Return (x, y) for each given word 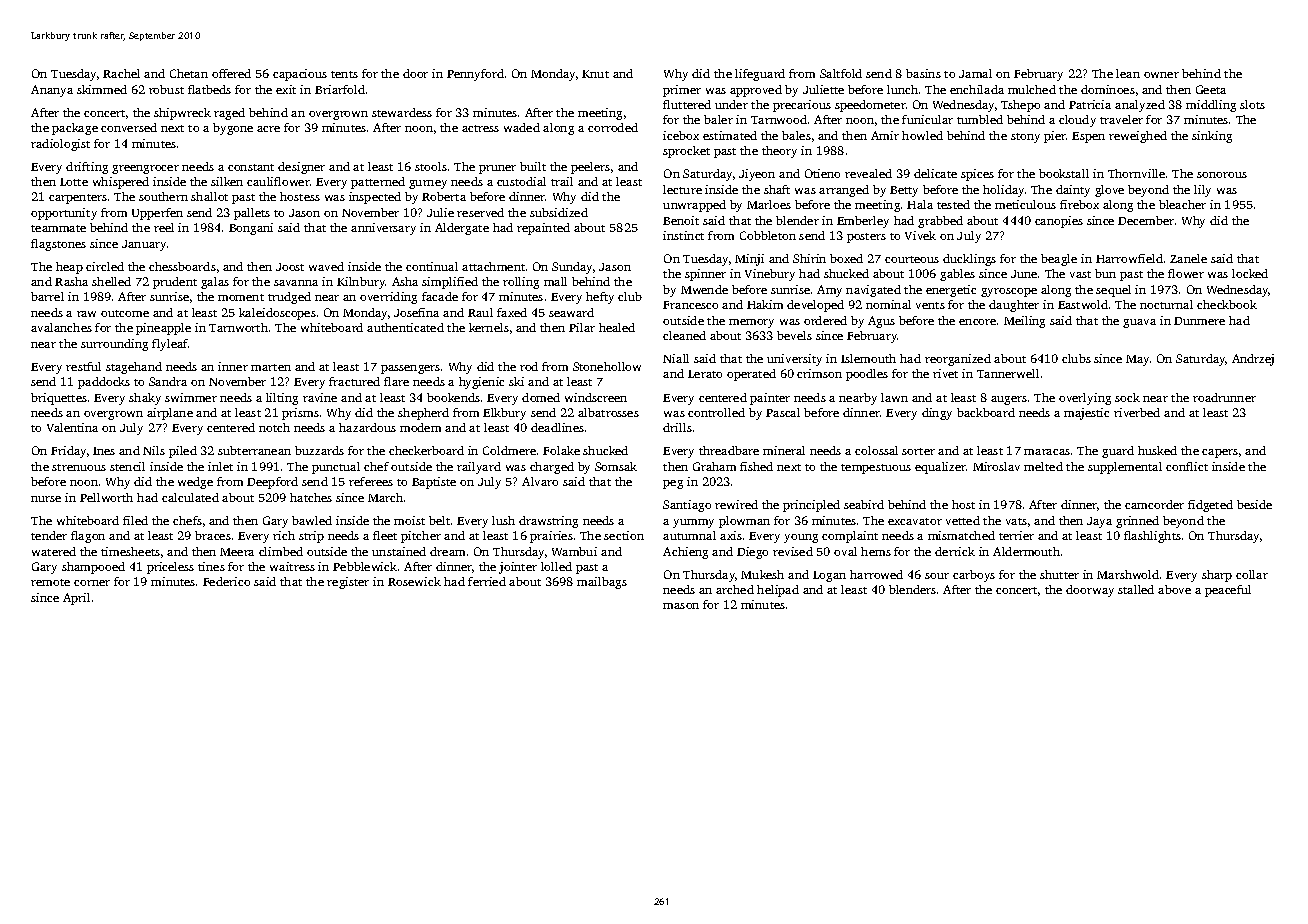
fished (756, 466)
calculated (190, 497)
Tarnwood (779, 119)
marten (271, 367)
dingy (937, 414)
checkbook (1227, 304)
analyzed (1140, 106)
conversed (129, 127)
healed (617, 327)
